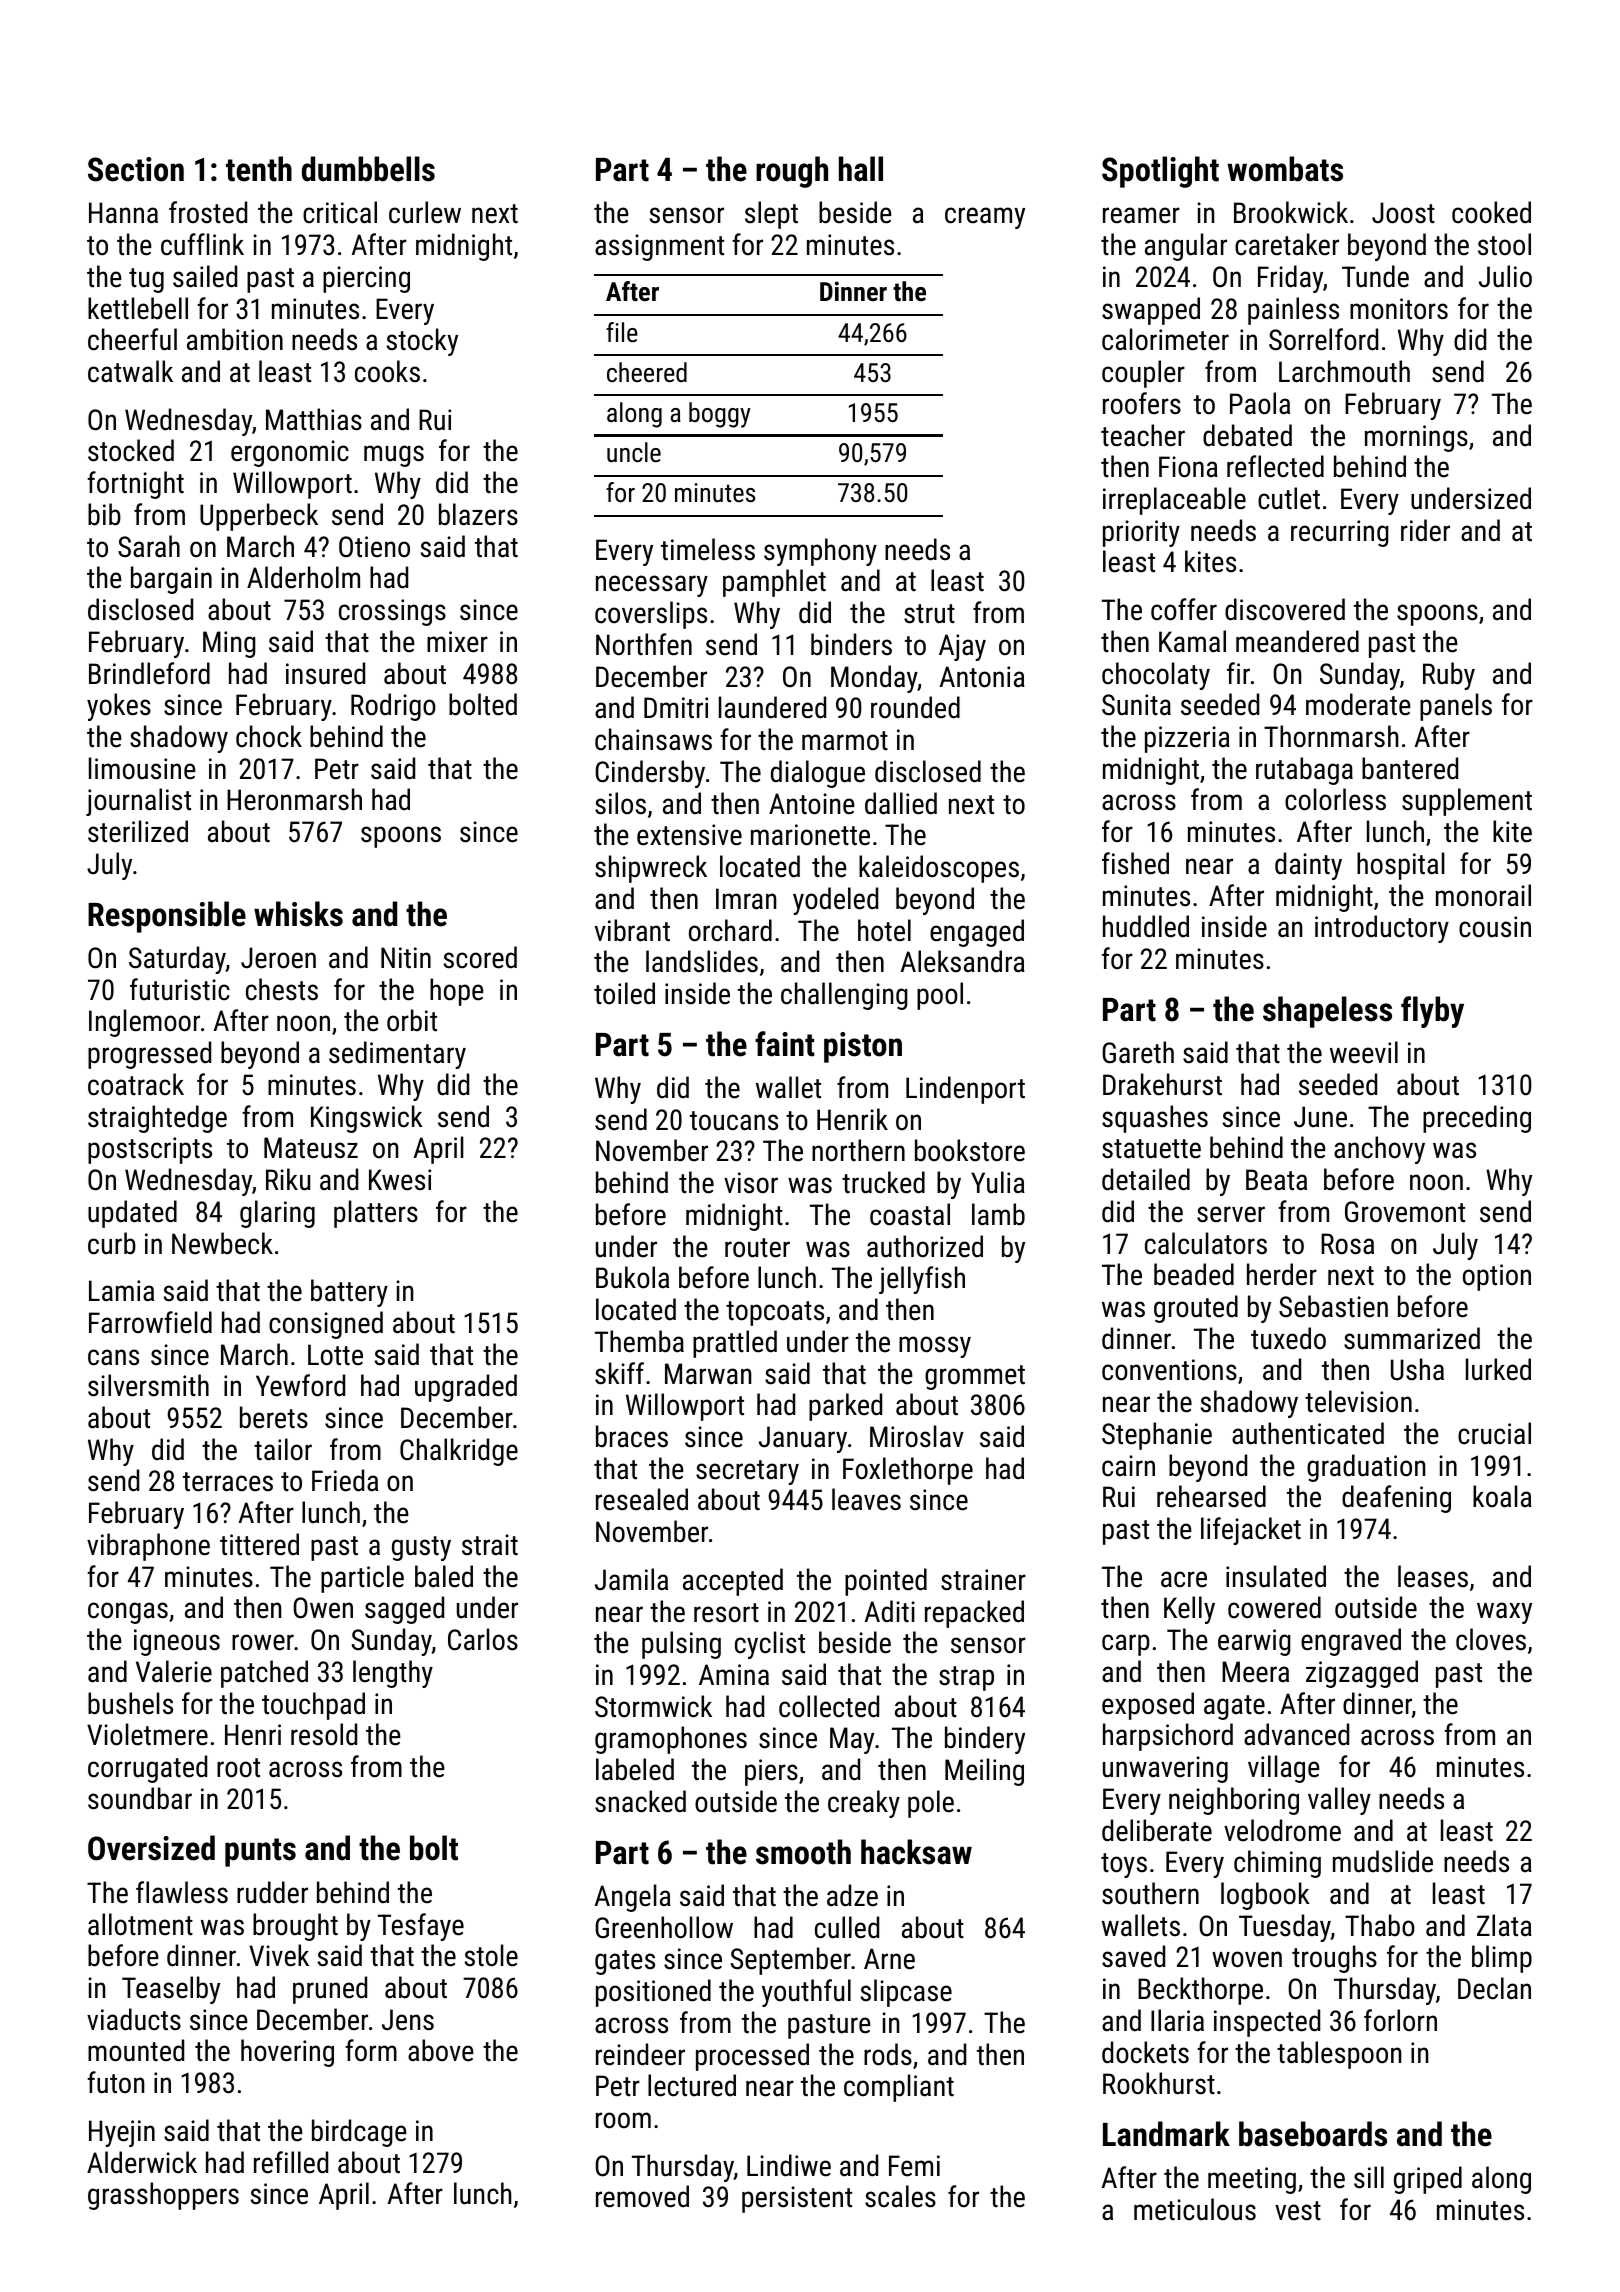  I want to click on tittered, so click(259, 1544).
